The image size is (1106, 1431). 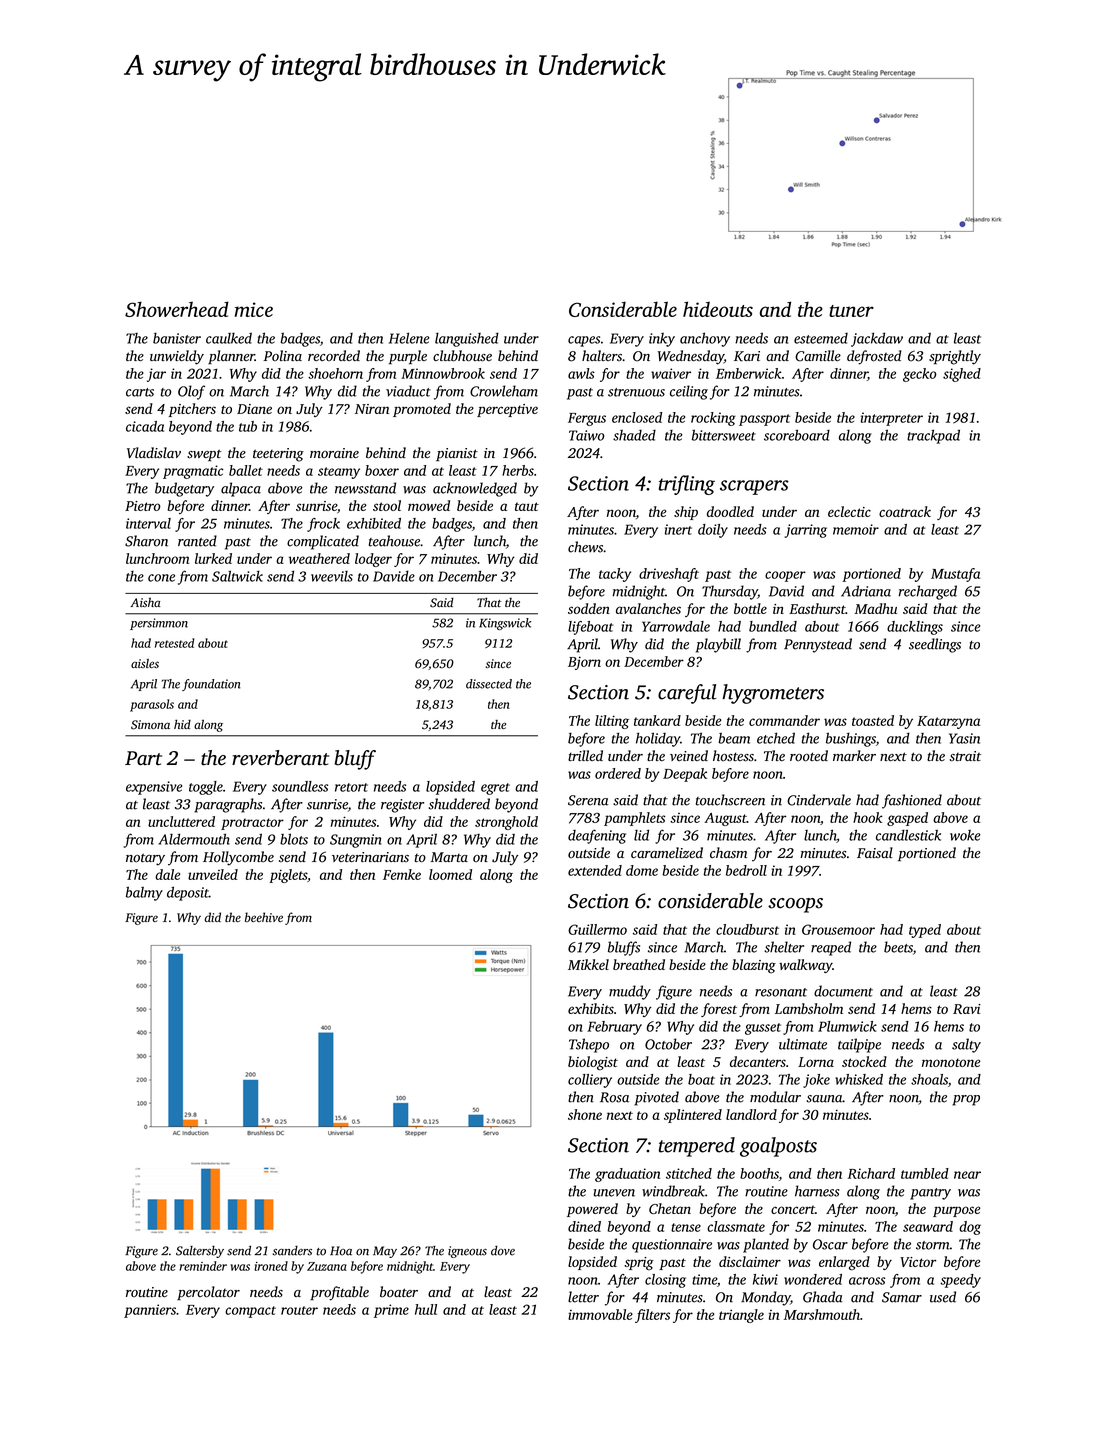 What do you see at coordinates (851, 311) in the screenshot?
I see `tuner` at bounding box center [851, 311].
